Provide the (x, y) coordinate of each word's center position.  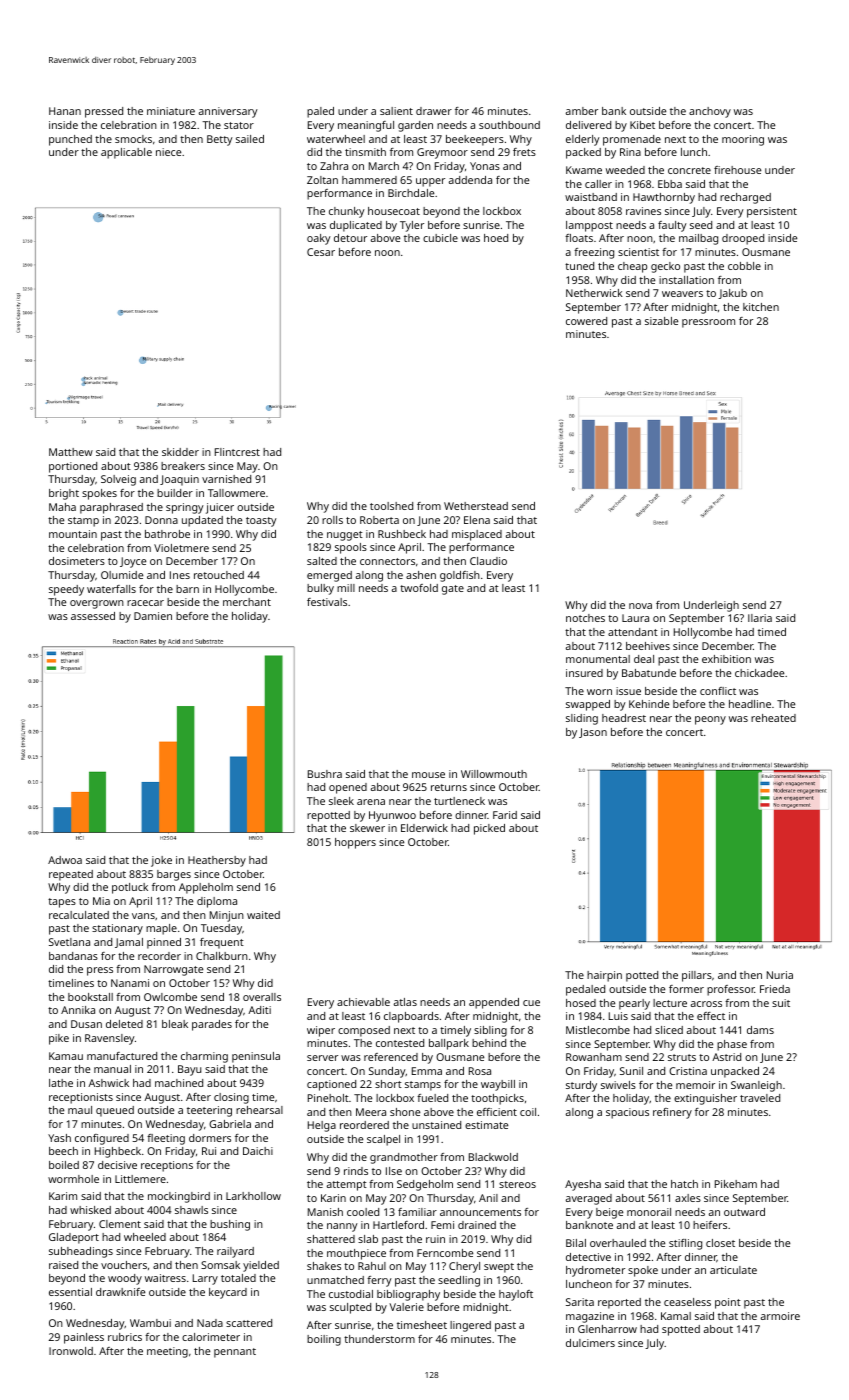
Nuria (780, 975)
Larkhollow (253, 1196)
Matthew (71, 452)
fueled (432, 1098)
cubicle (440, 238)
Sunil (631, 1071)
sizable (661, 321)
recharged (745, 198)
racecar (145, 603)
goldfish (460, 576)
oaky (319, 239)
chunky (347, 212)
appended (494, 1003)
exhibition (726, 659)
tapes (62, 903)
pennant (235, 1353)
